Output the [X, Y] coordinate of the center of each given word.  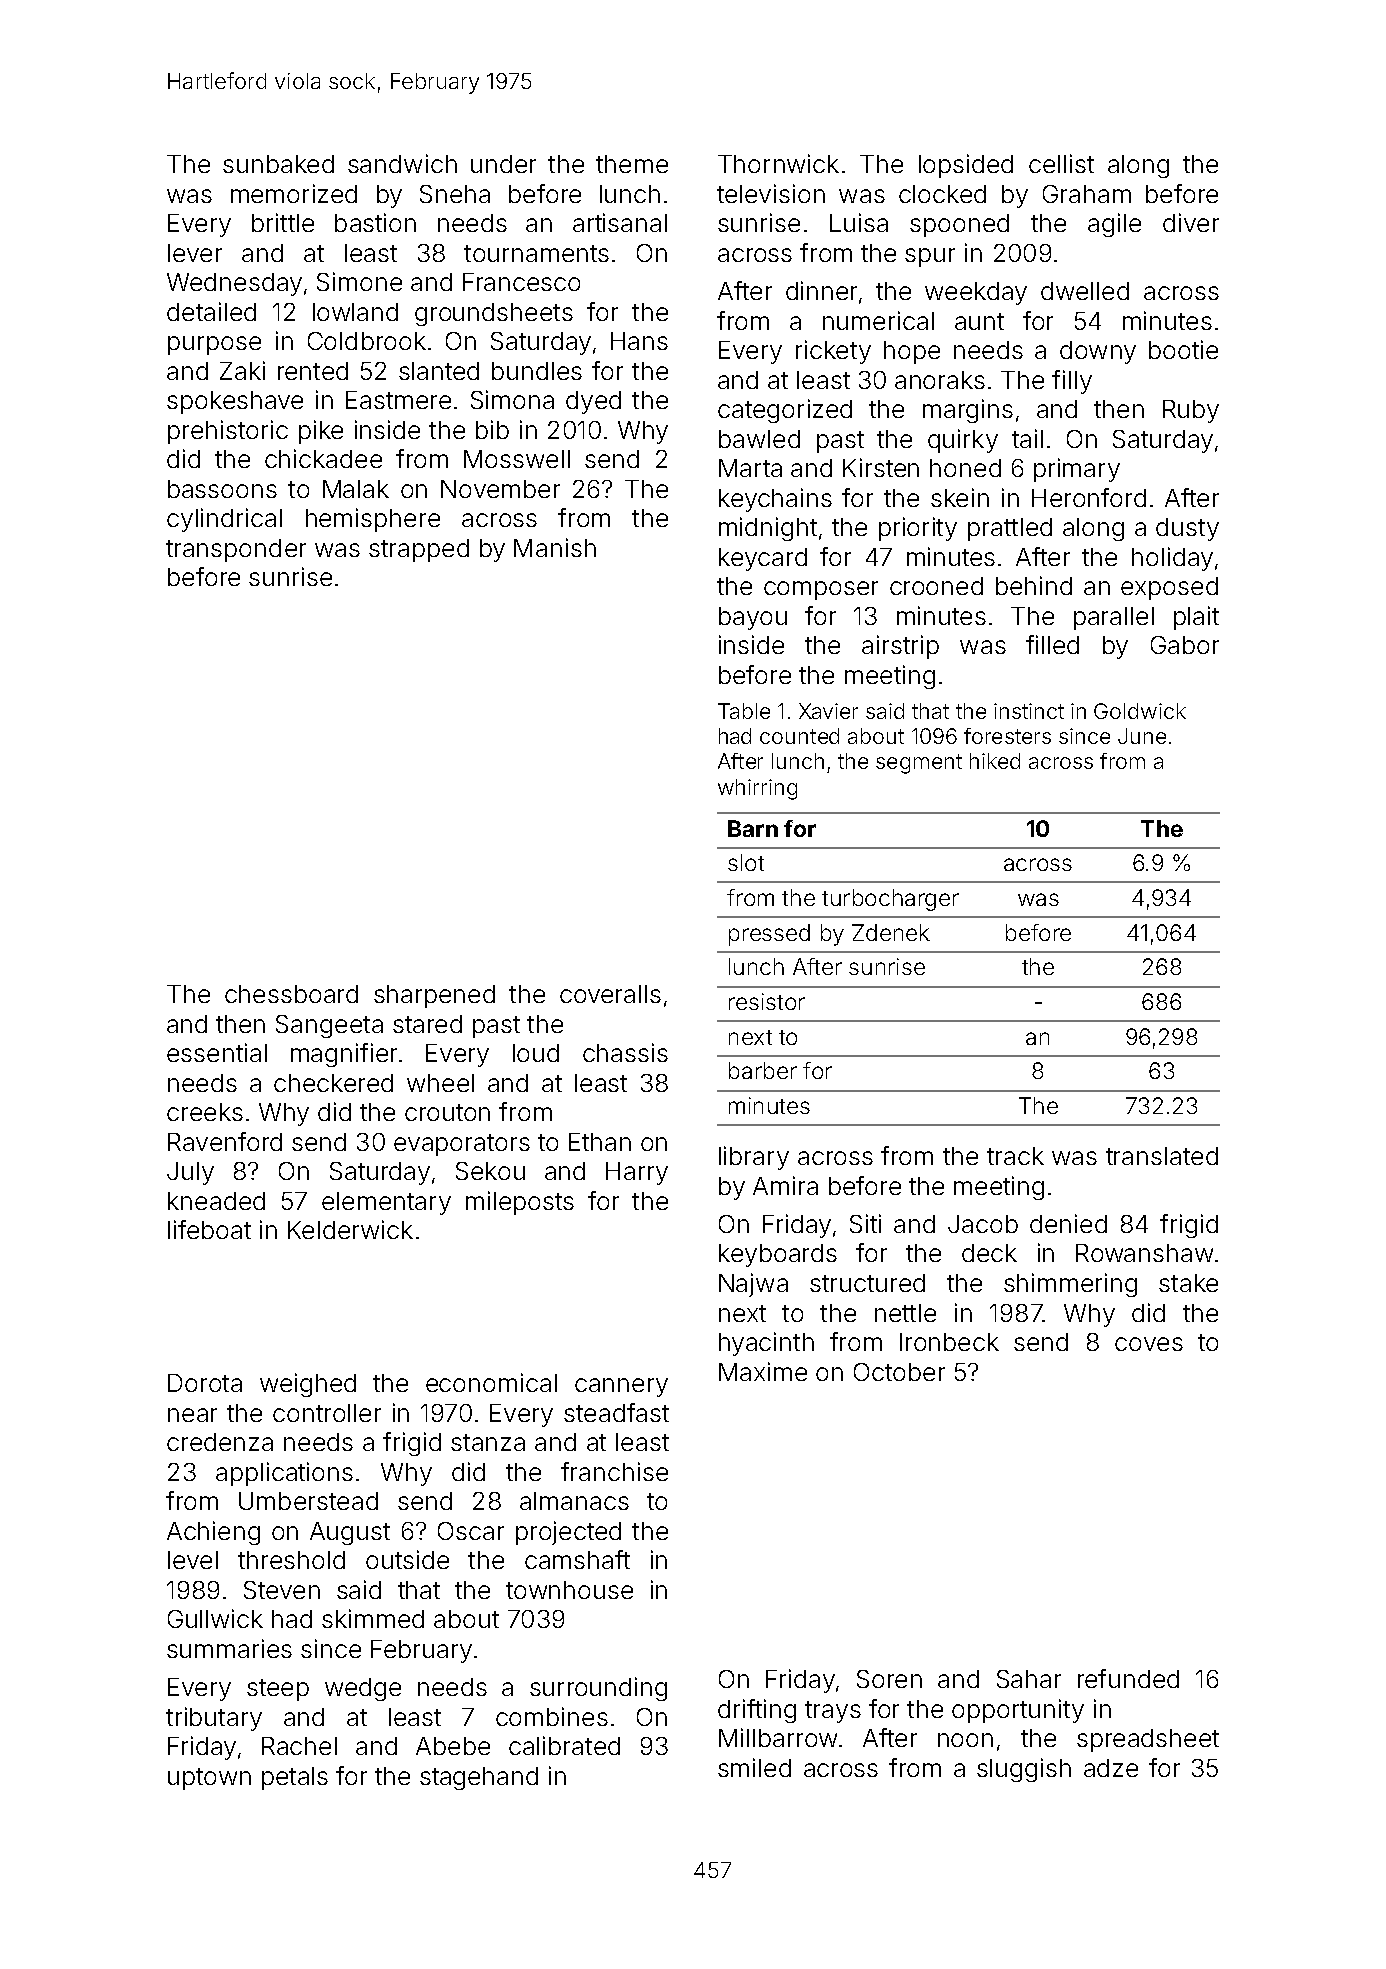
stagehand [479, 1778]
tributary [214, 1719]
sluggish [1024, 1770]
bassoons [222, 489]
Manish [555, 547]
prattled [1010, 529]
